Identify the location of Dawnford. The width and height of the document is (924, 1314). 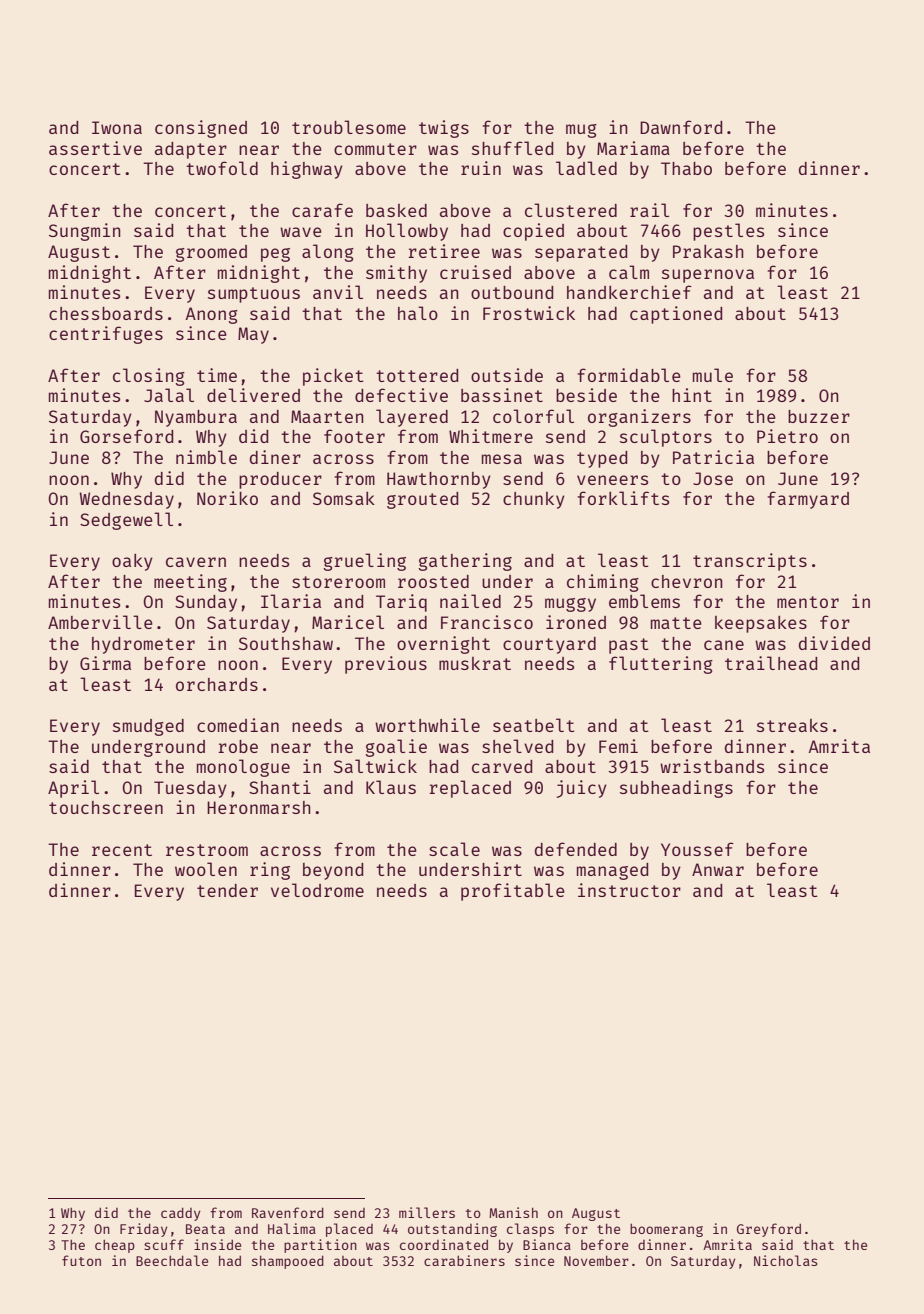
(681, 127).
